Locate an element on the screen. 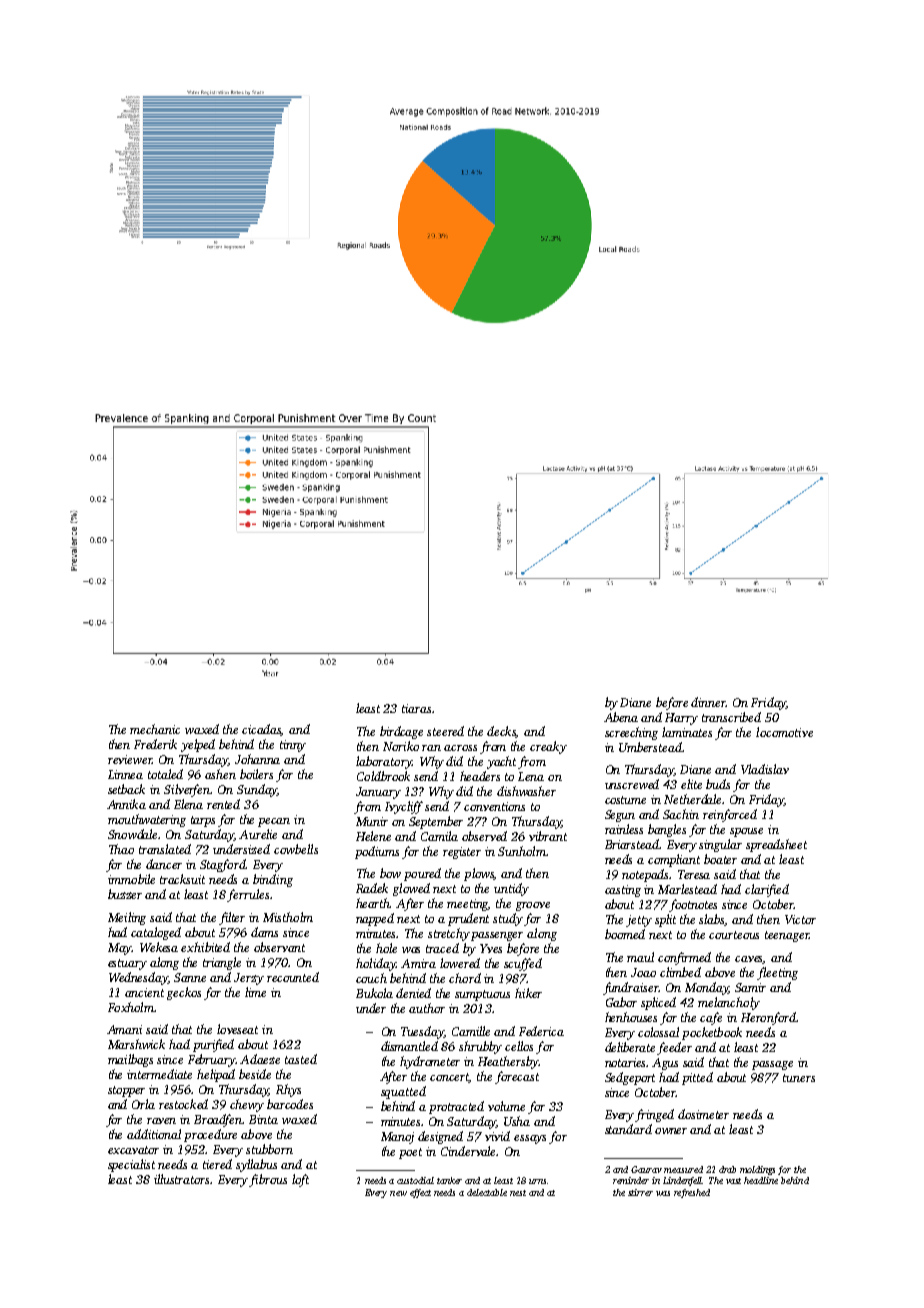 This screenshot has width=924, height=1308. fleeting is located at coordinates (777, 973).
